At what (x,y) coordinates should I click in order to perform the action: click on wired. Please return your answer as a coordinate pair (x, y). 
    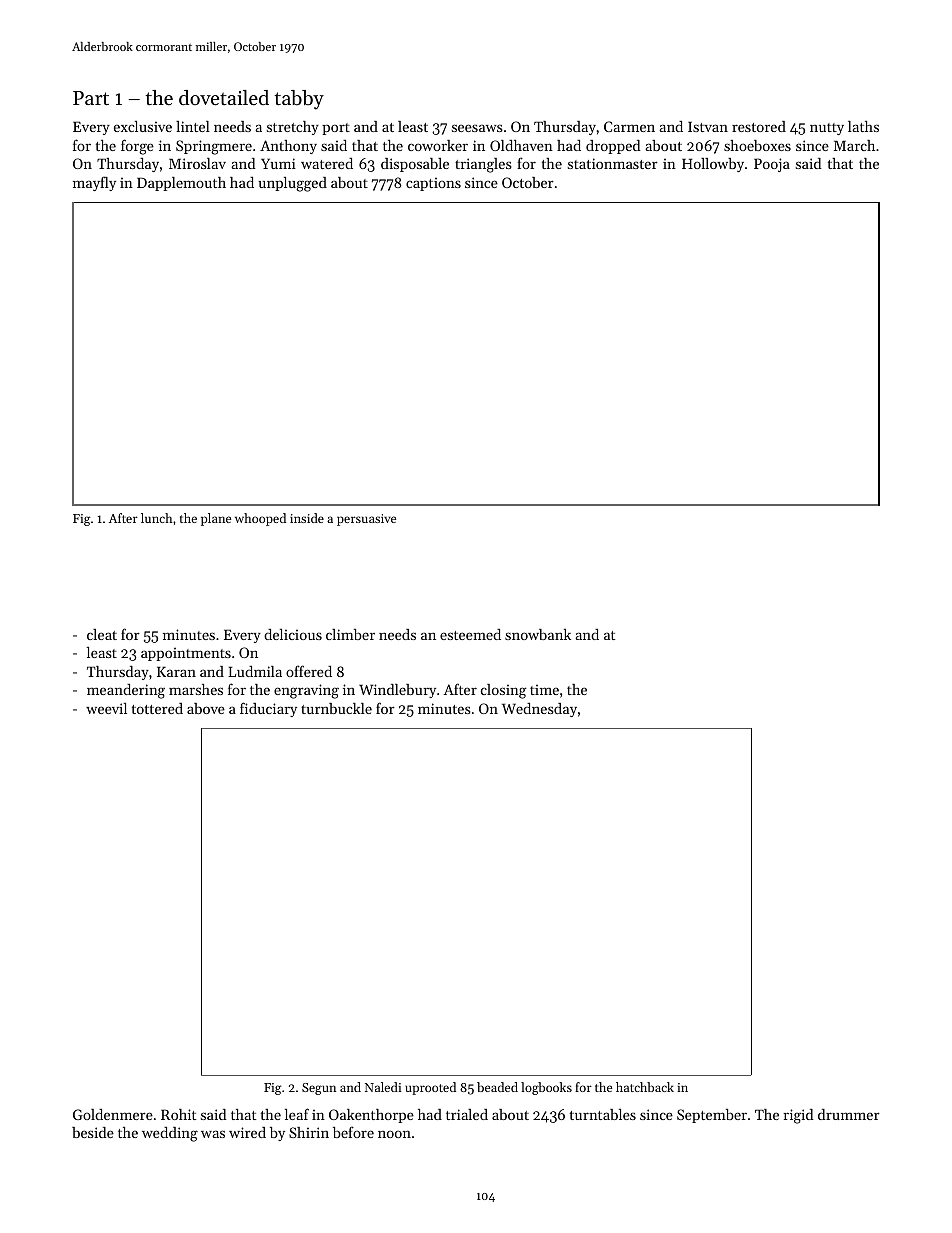
    Looking at the image, I should click on (247, 1132).
